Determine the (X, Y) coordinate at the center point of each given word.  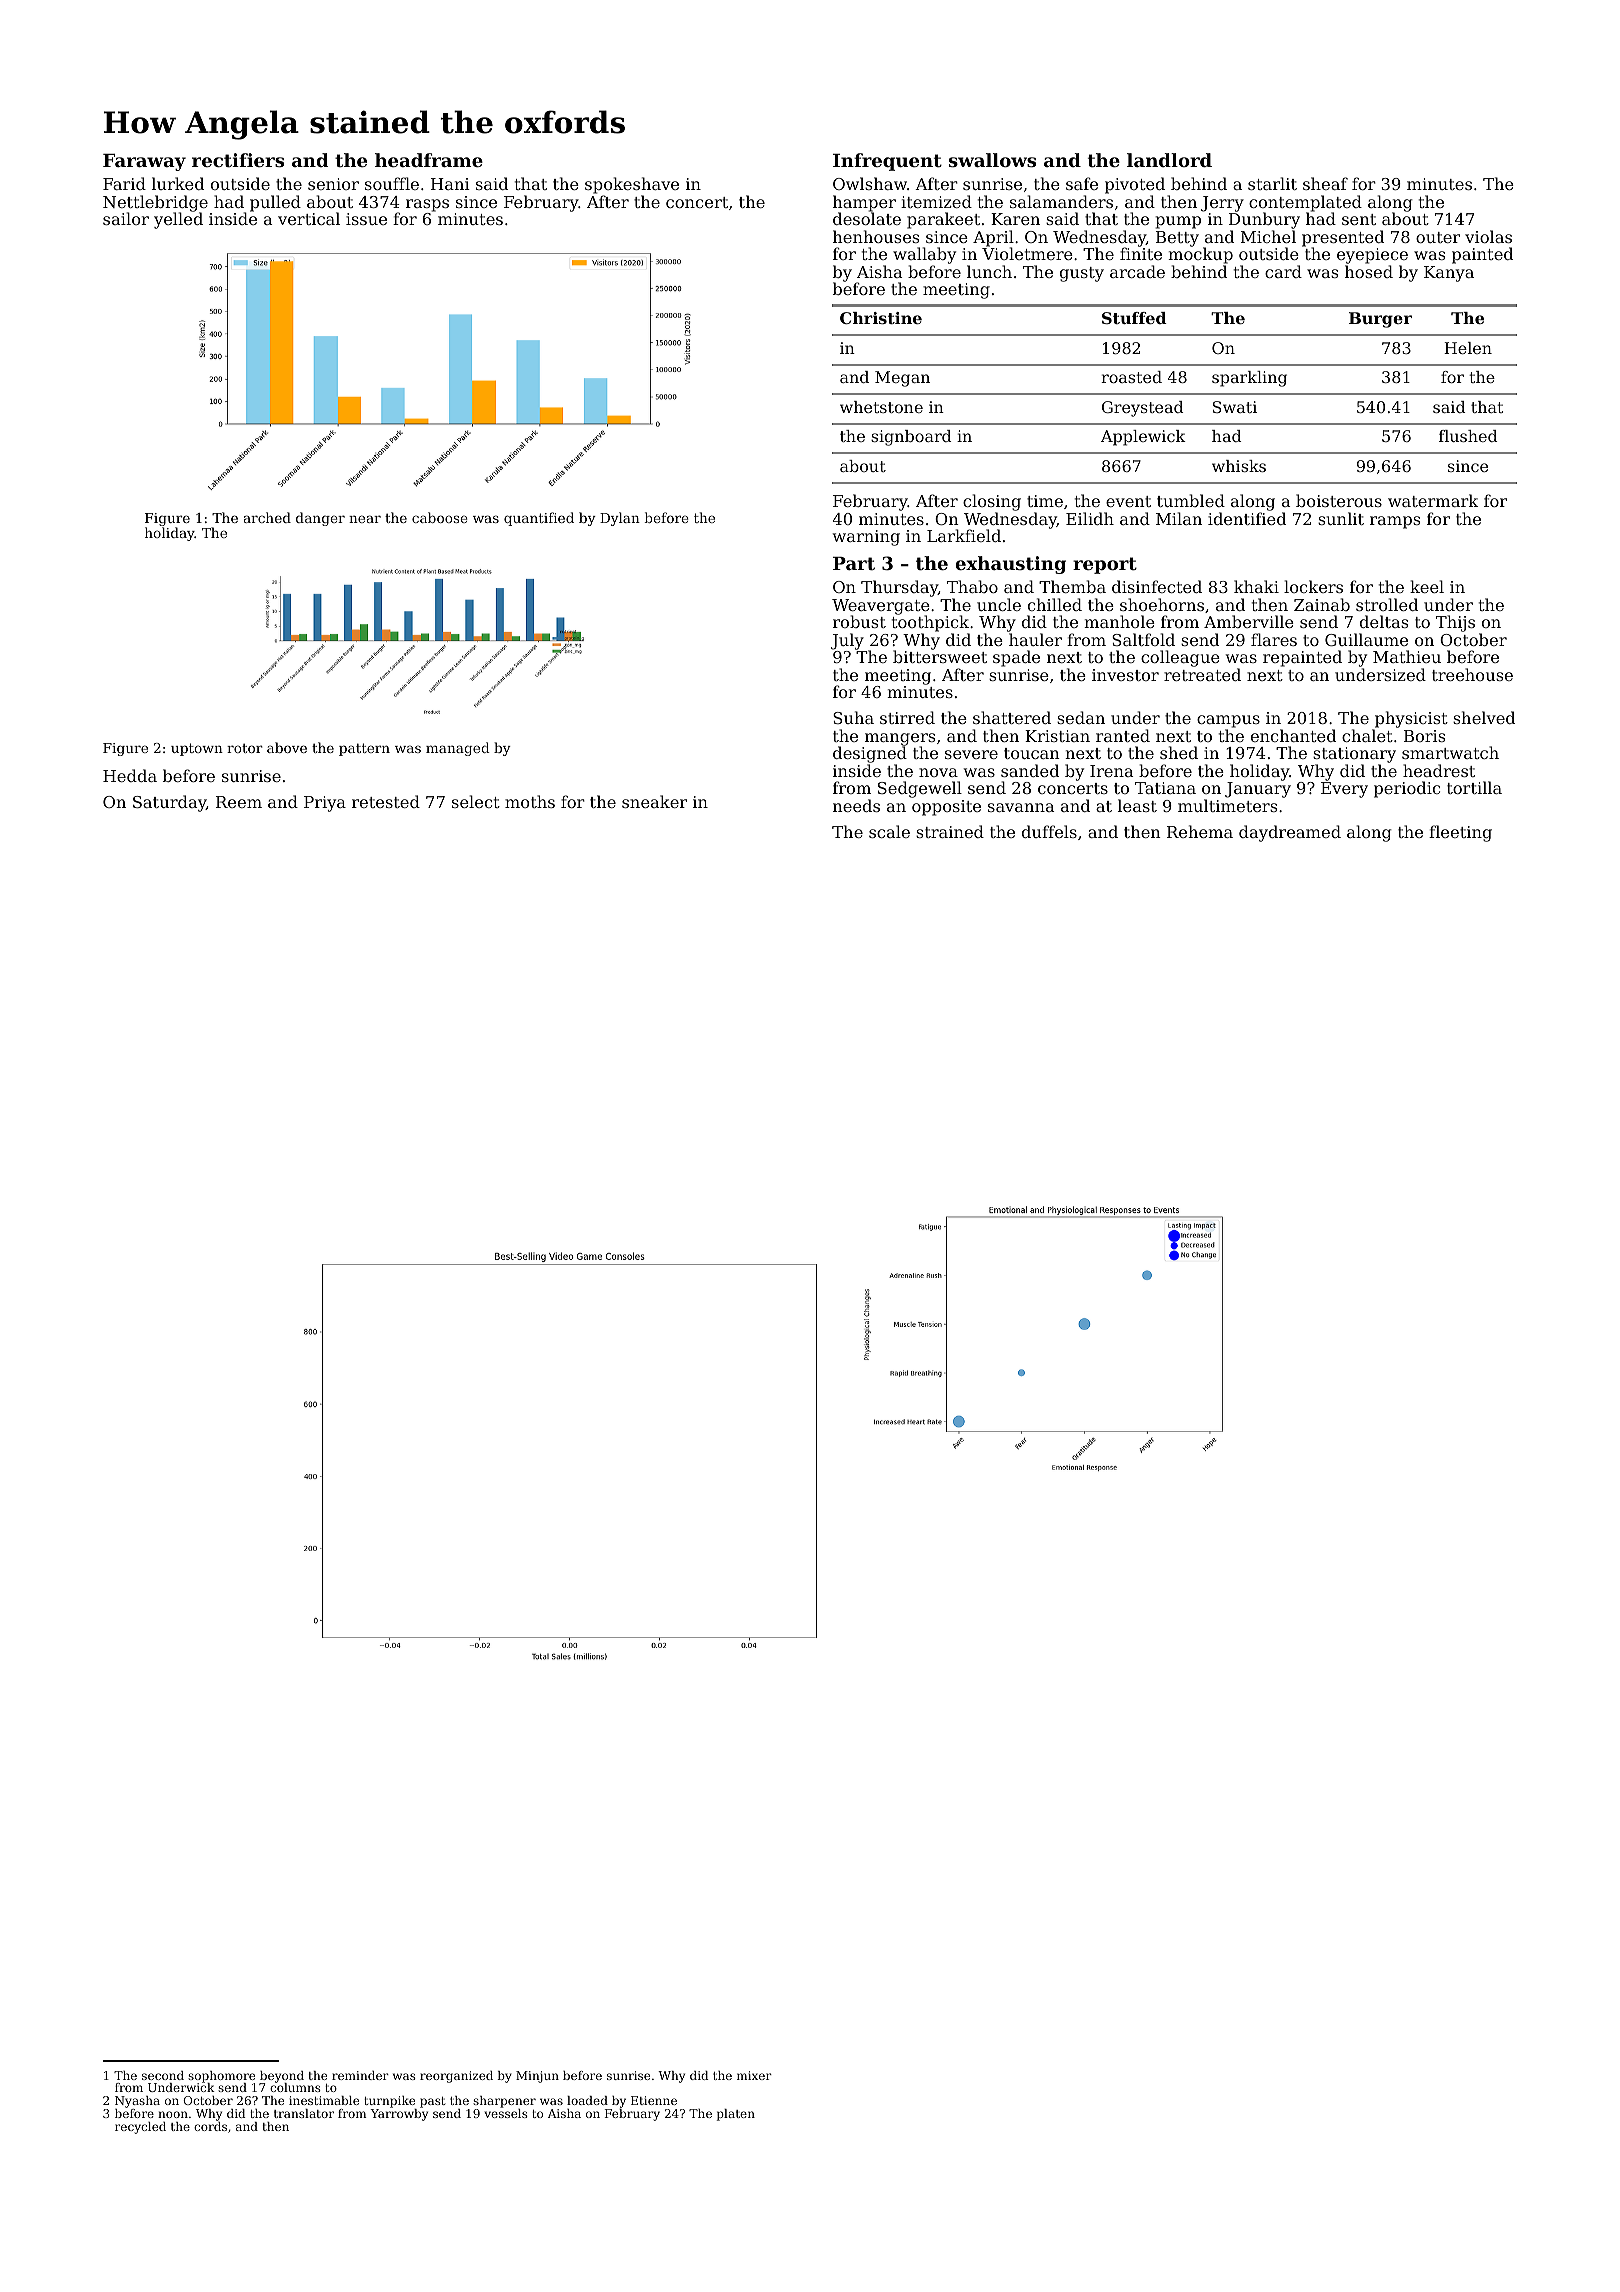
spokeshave (632, 185)
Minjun (537, 2077)
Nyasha (137, 2102)
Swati (1235, 407)
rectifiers (238, 160)
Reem (239, 802)
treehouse (1472, 674)
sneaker (654, 801)
